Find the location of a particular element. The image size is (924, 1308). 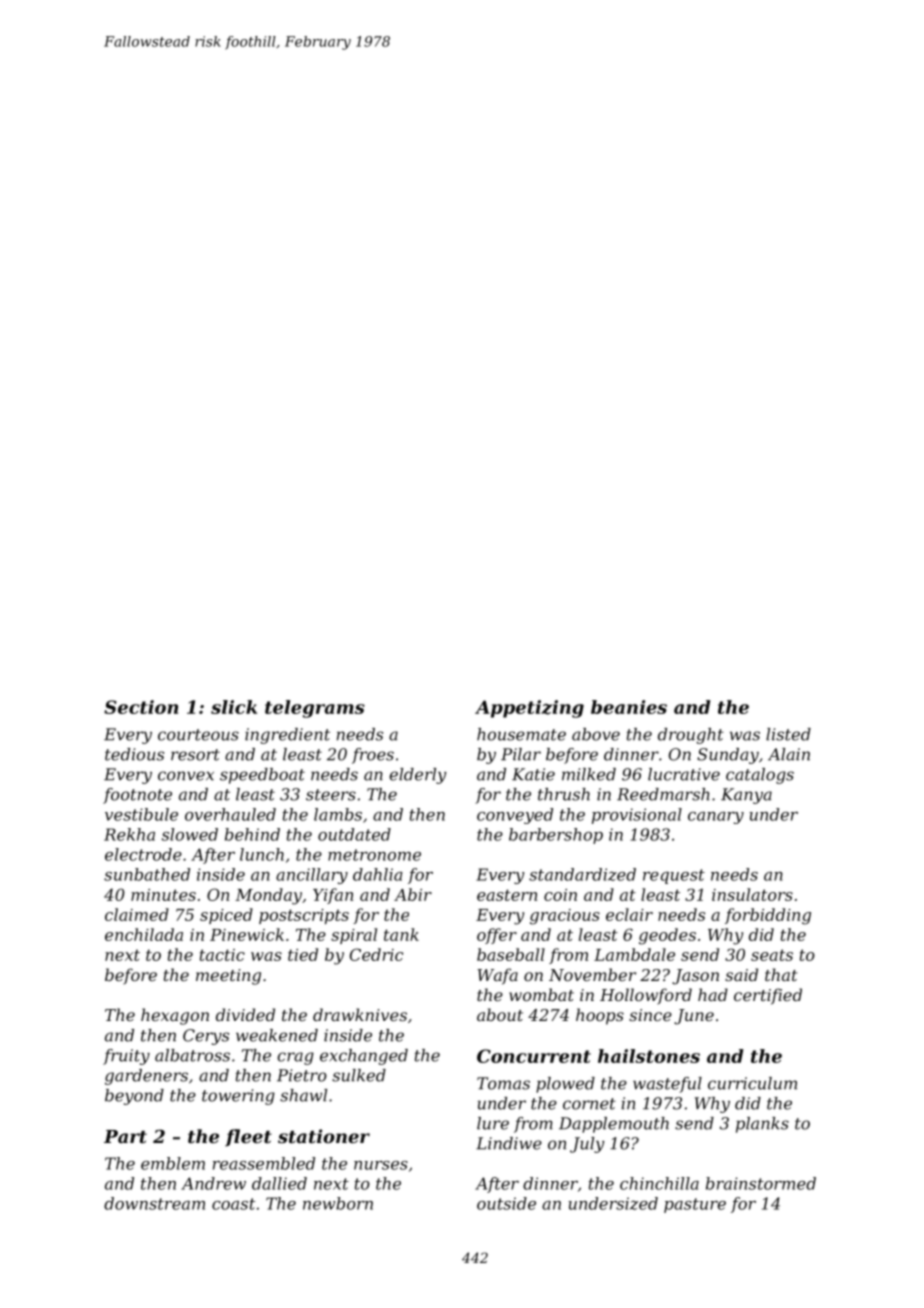

newborn is located at coordinates (338, 1203).
